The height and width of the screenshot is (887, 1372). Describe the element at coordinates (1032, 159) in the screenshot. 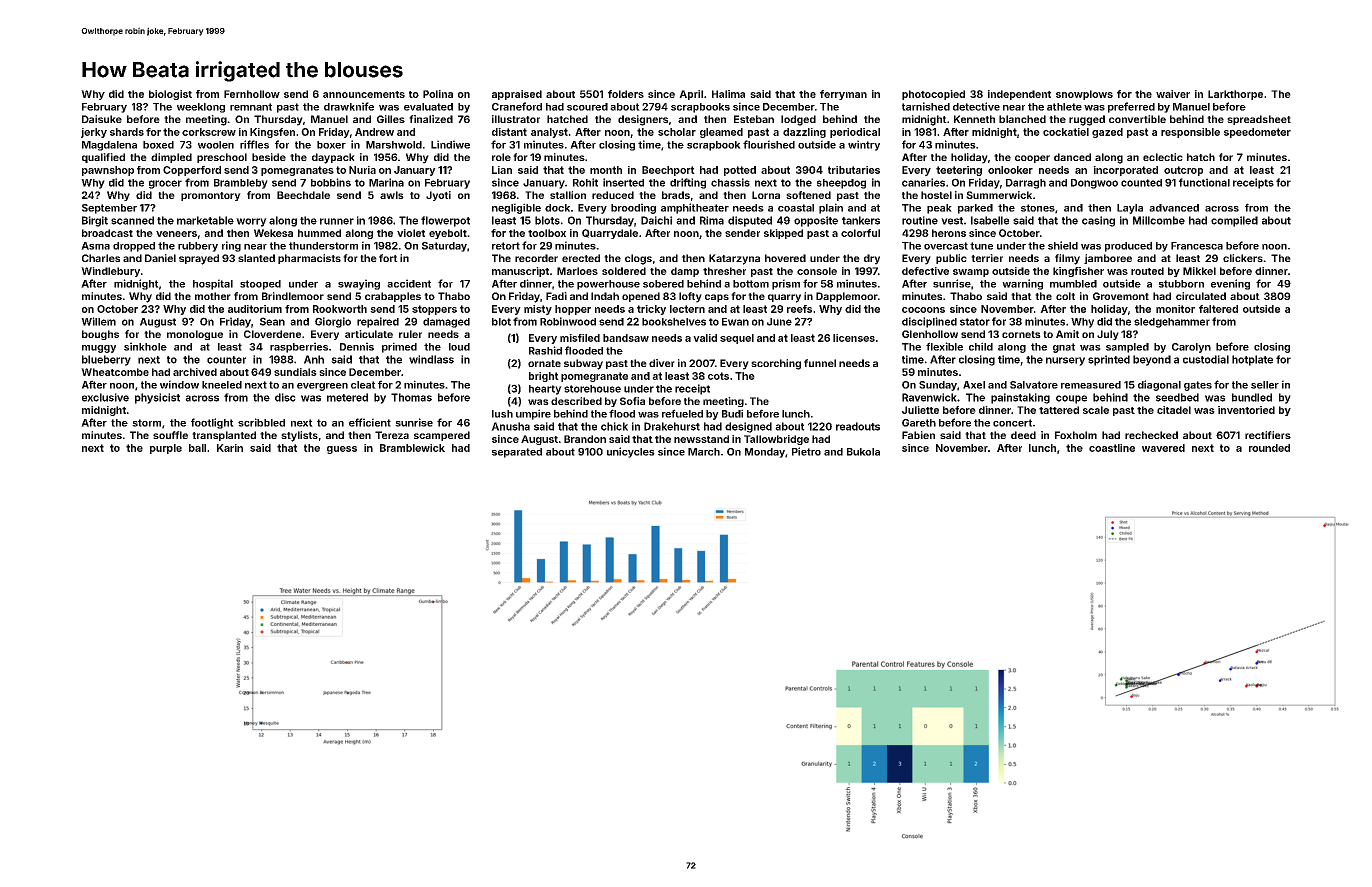

I see `cooper` at that location.
